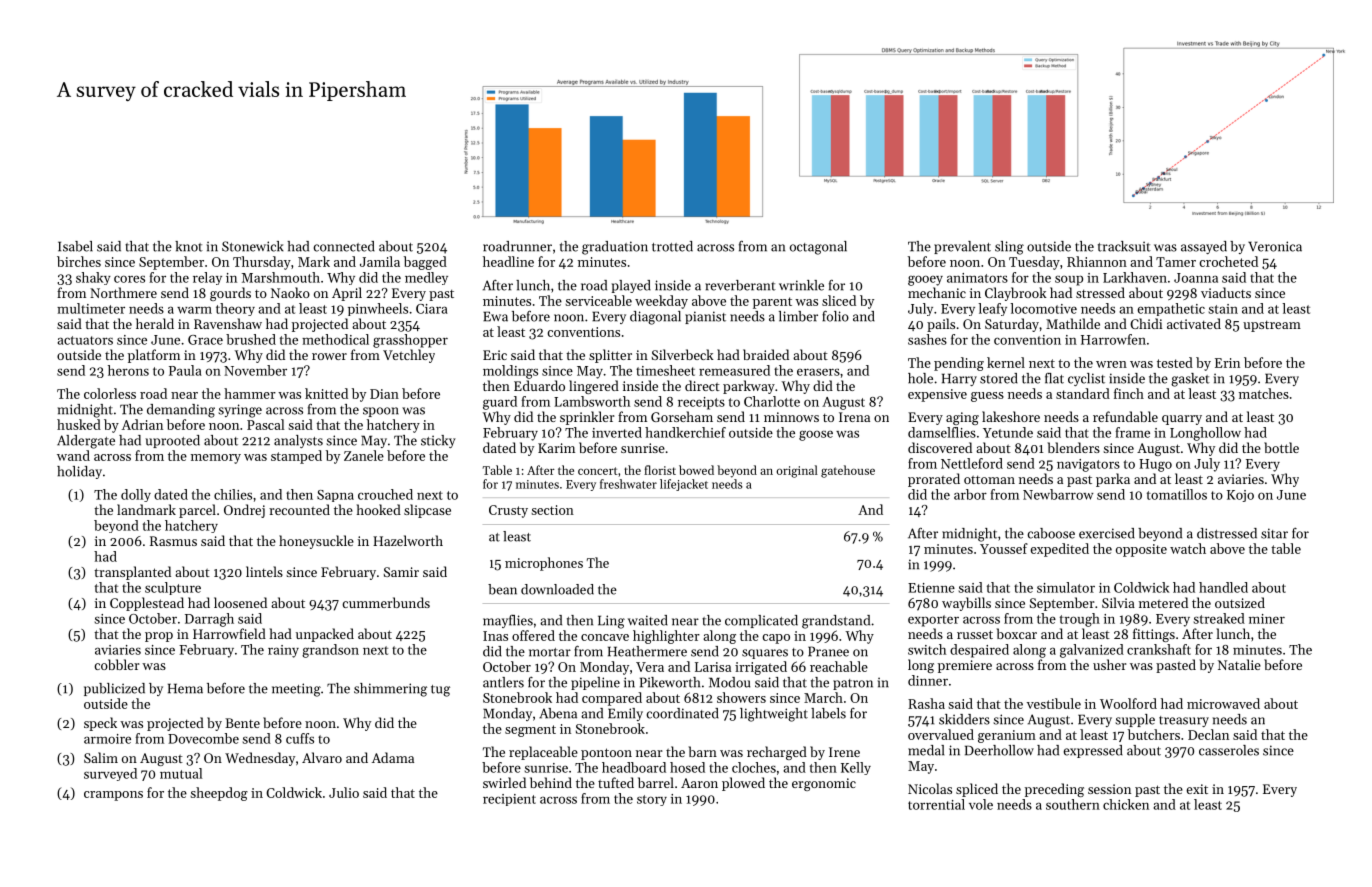 This page has width=1372, height=887. What do you see at coordinates (740, 285) in the page?
I see `reverberant` at bounding box center [740, 285].
